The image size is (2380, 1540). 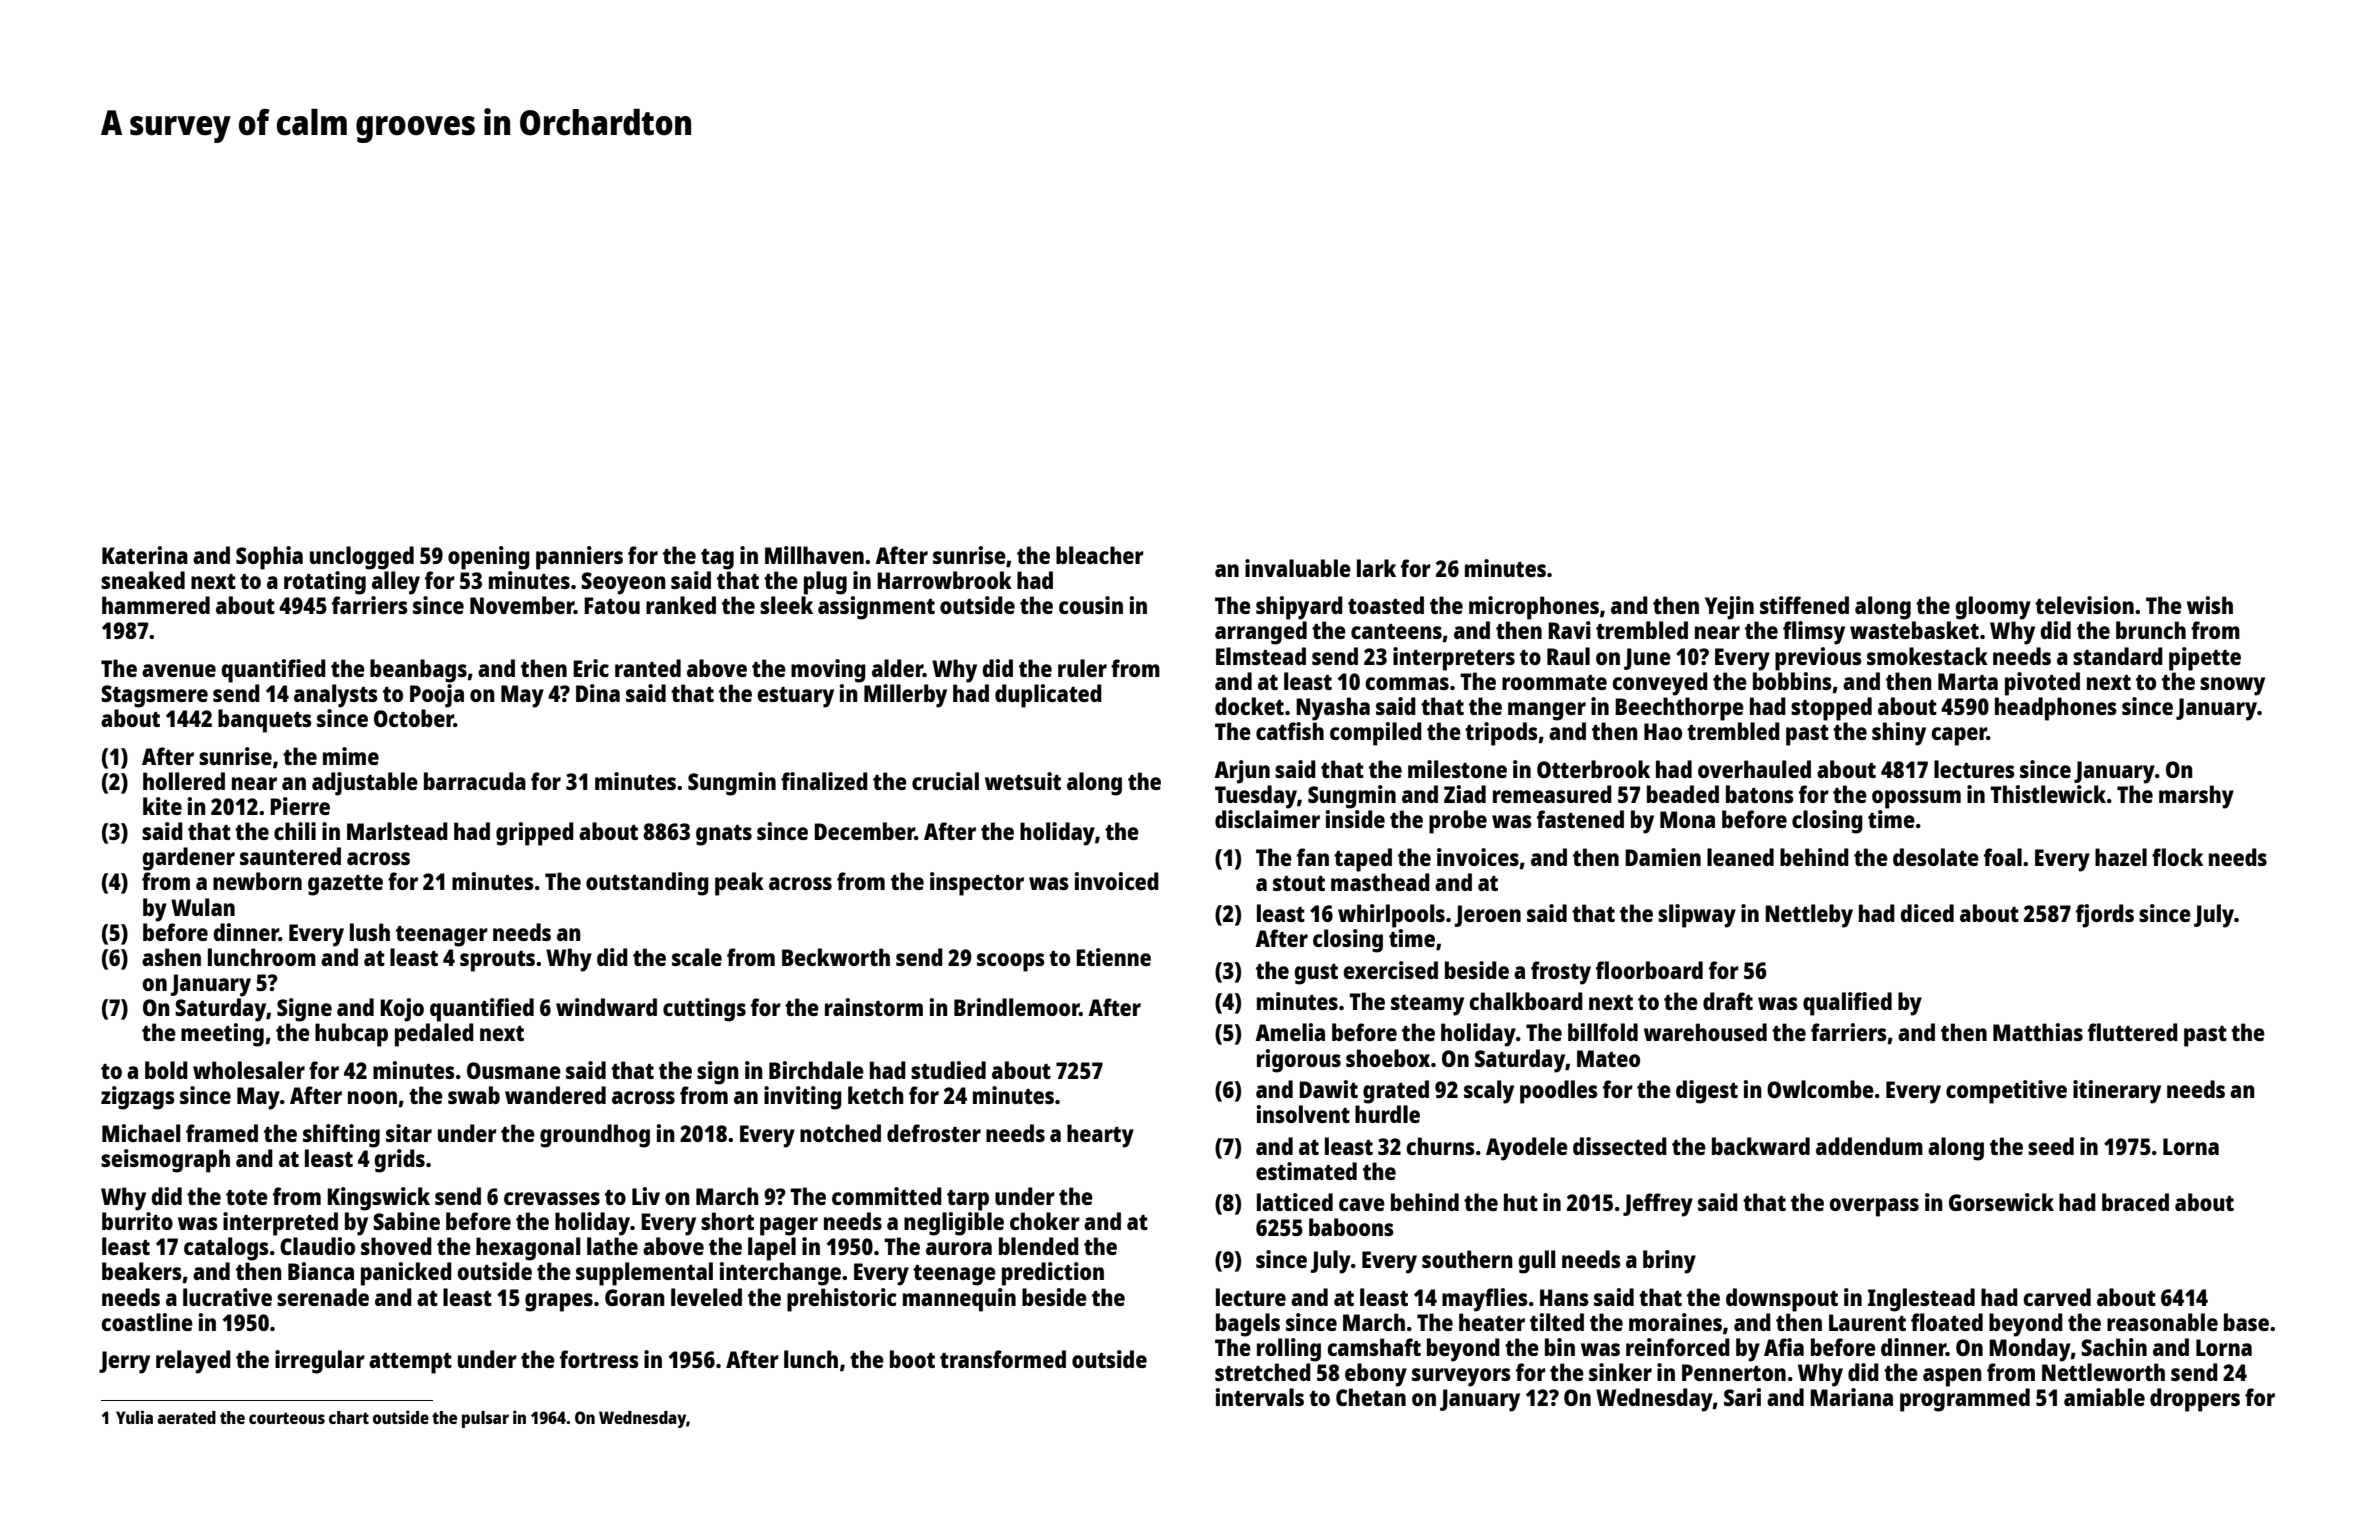 What do you see at coordinates (2084, 605) in the document?
I see `television` at bounding box center [2084, 605].
